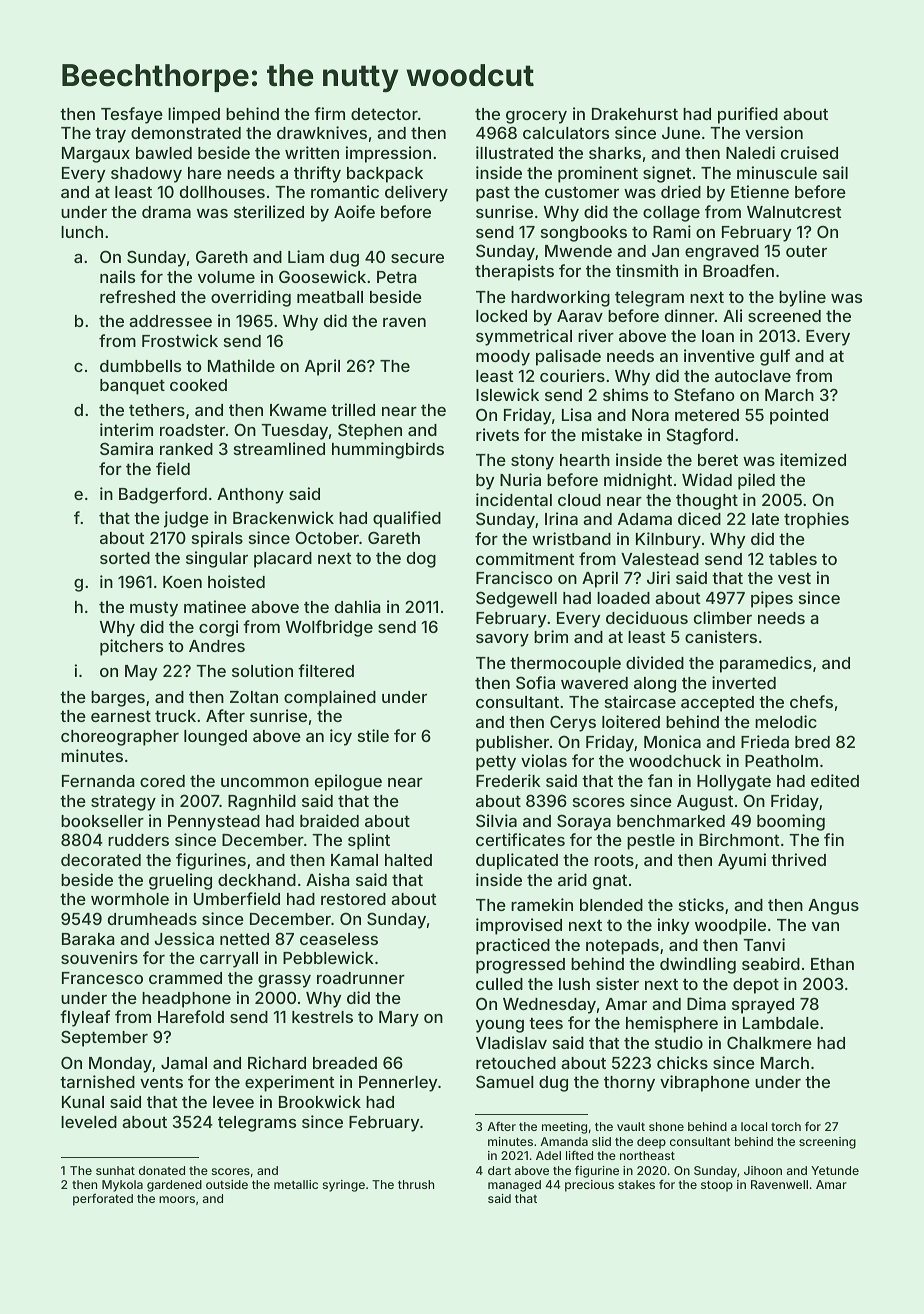 The width and height of the screenshot is (924, 1314). Describe the element at coordinates (262, 670) in the screenshot. I see `solution` at that location.
